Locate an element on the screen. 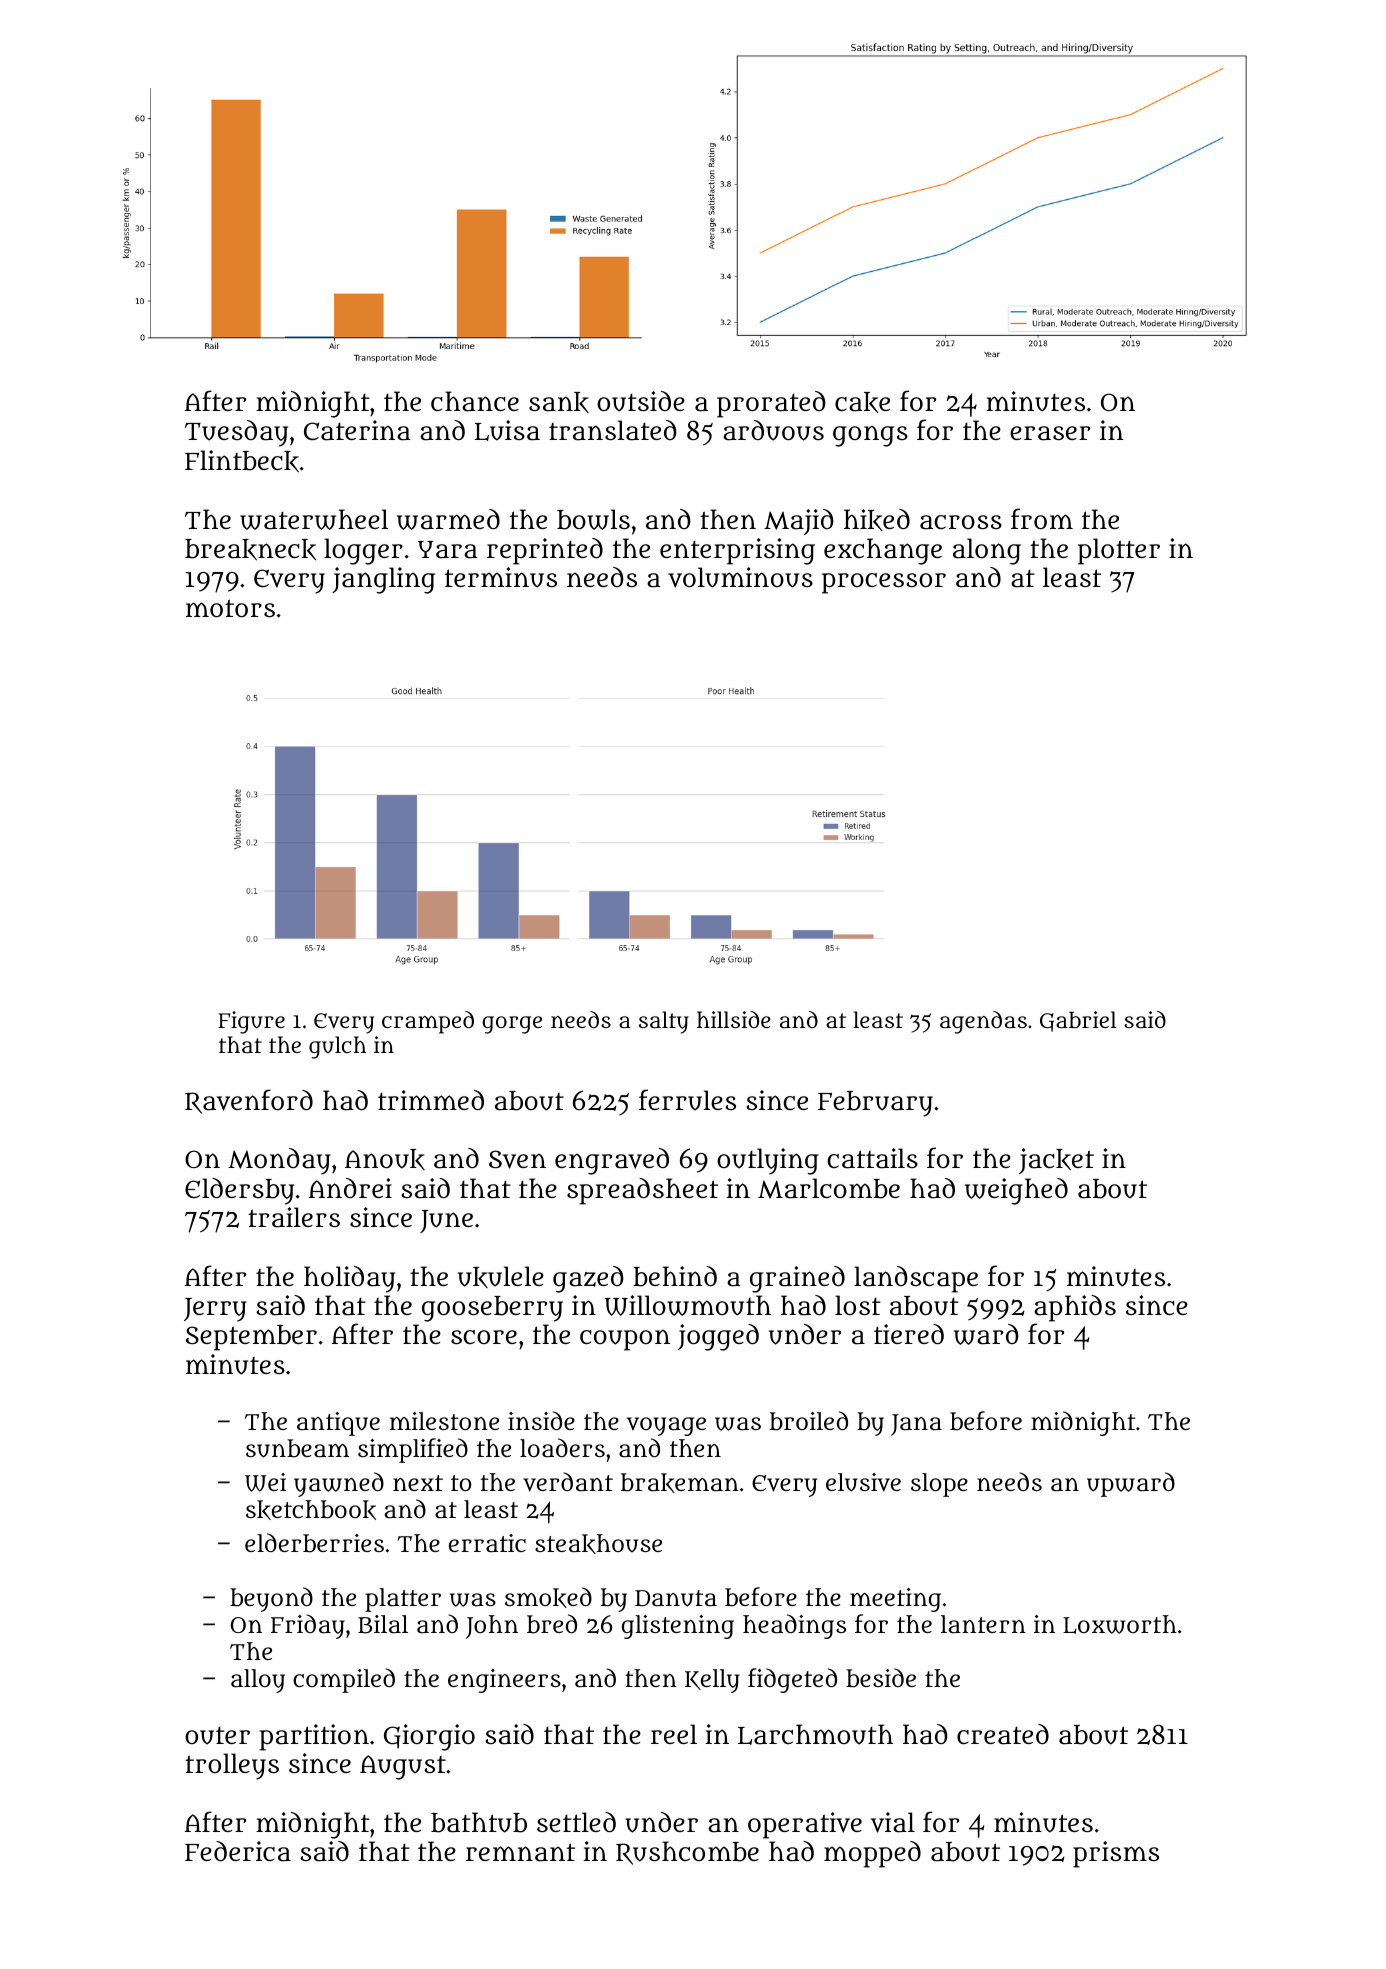 The image size is (1386, 1969). outlying is located at coordinates (768, 1161).
